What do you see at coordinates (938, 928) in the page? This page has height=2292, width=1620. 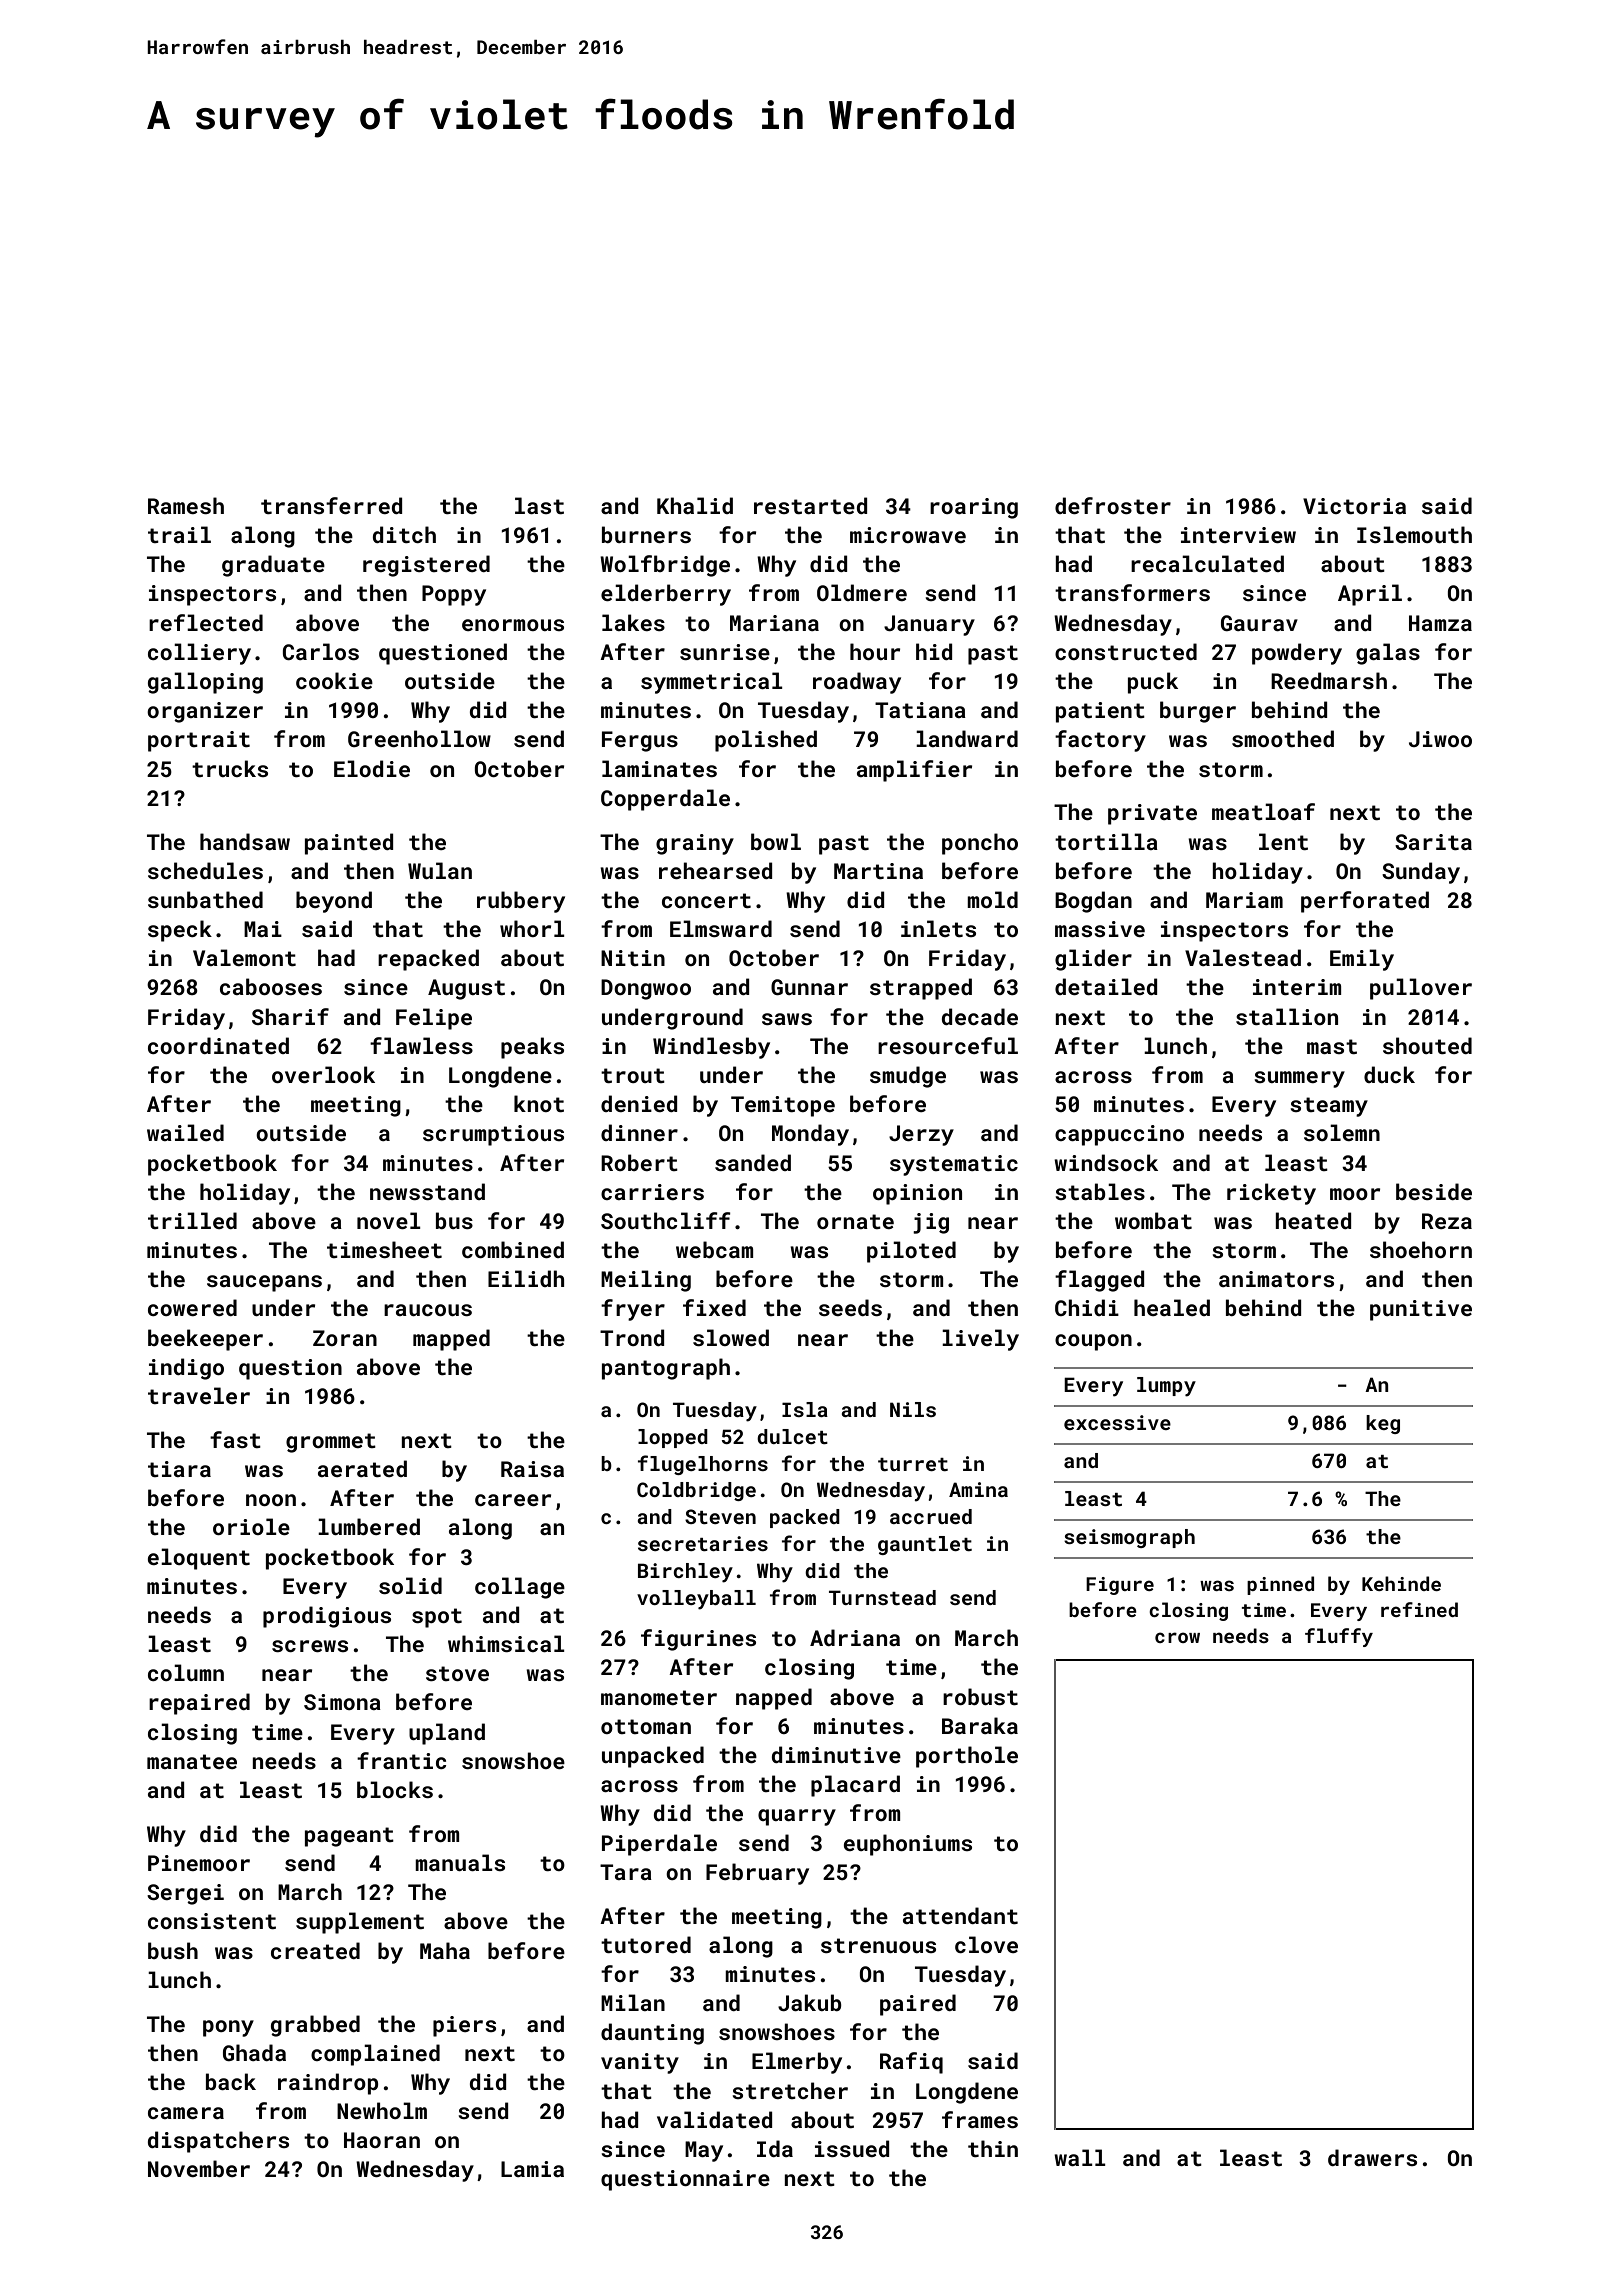 I see `inlets` at bounding box center [938, 928].
